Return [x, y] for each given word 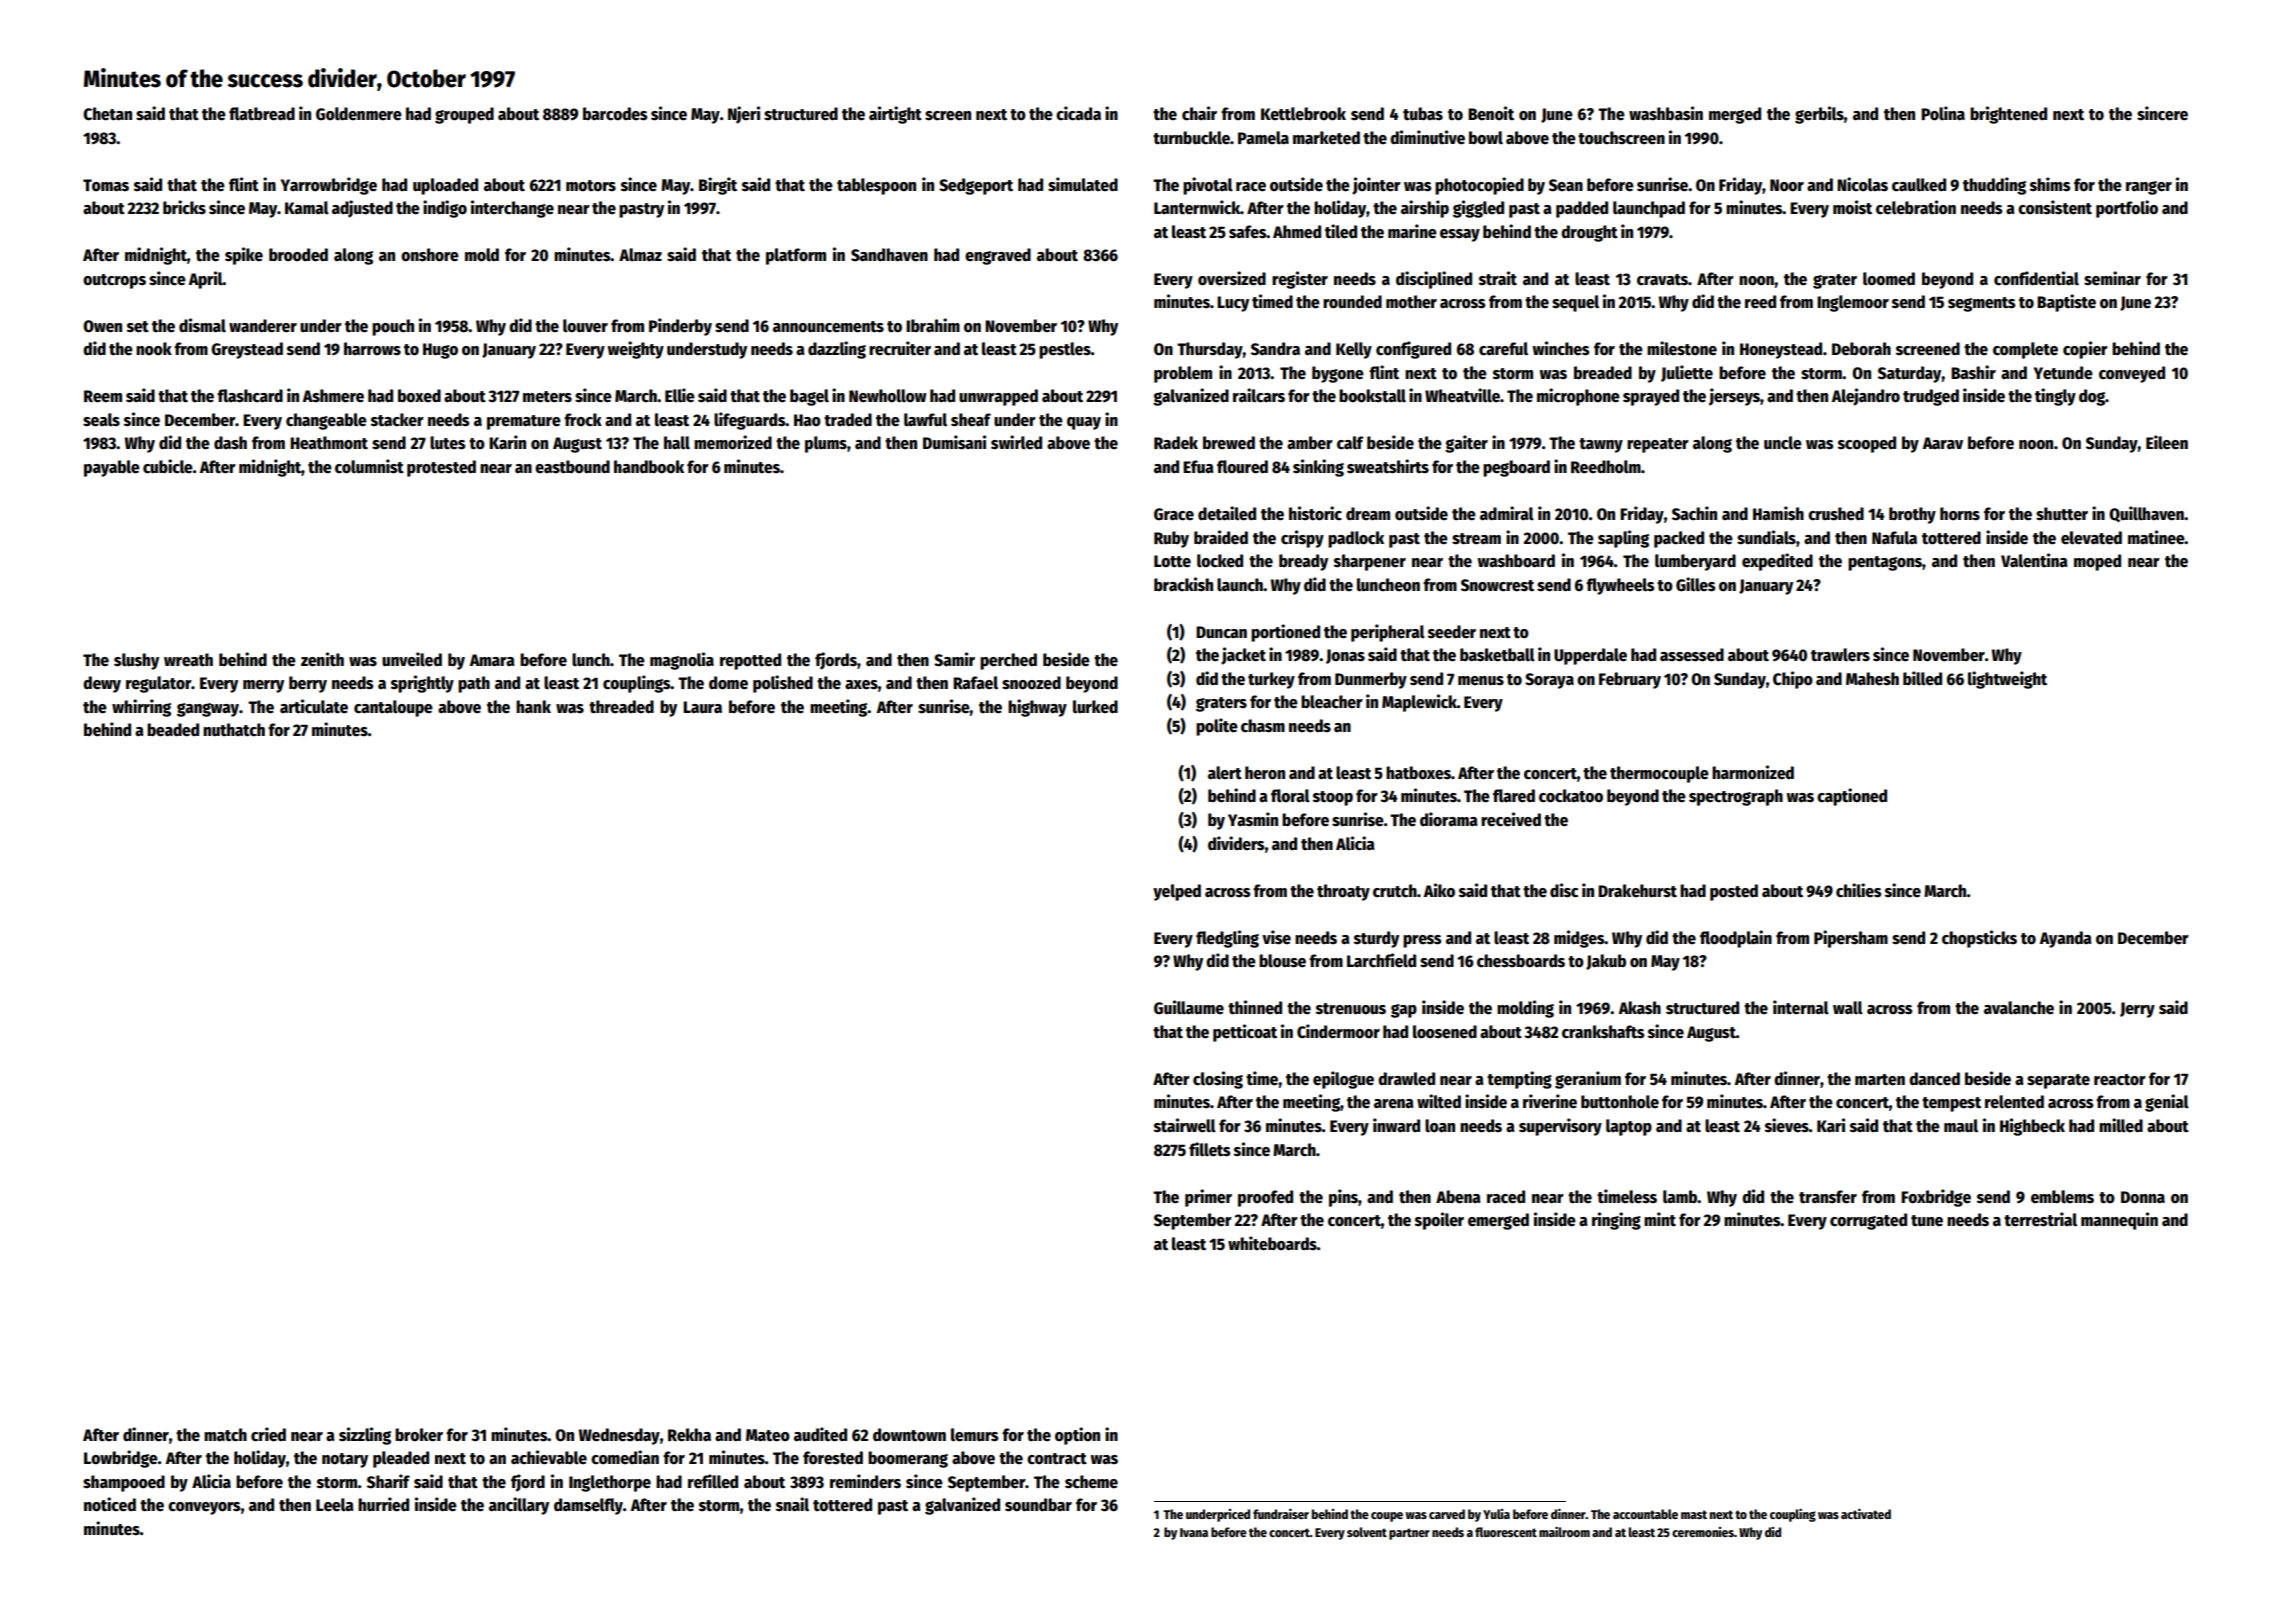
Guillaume [1189, 1007]
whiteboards [1272, 1243]
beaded [173, 730]
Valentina [2034, 560]
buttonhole [1620, 1102]
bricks [184, 207]
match [225, 1435]
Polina [1943, 113]
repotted [750, 661]
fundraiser [1281, 1513]
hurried [383, 1504]
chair [1199, 113]
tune [1927, 1221]
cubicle [168, 466]
